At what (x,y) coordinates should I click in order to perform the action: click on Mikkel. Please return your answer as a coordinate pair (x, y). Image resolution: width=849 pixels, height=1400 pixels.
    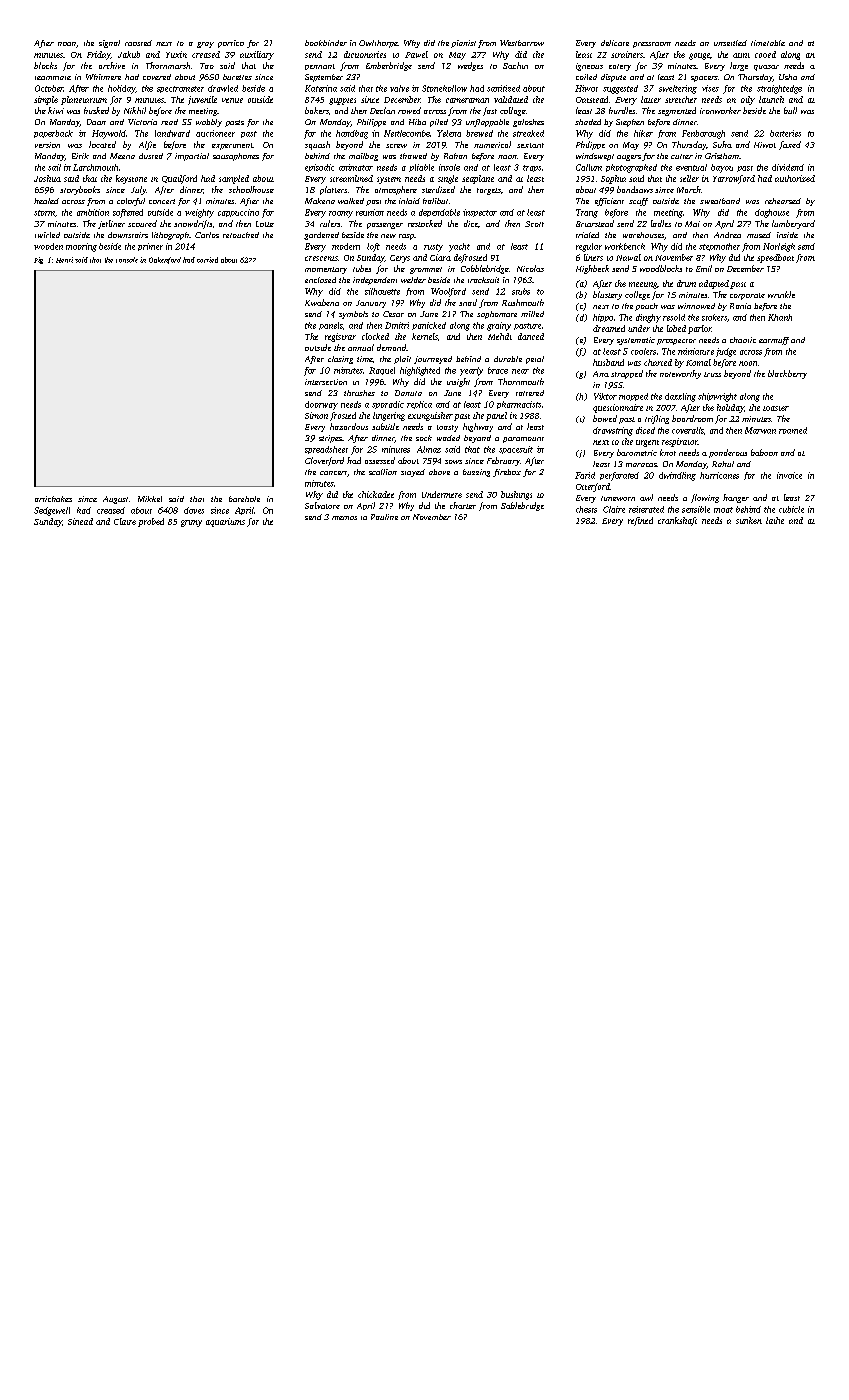
    Looking at the image, I should click on (150, 499).
